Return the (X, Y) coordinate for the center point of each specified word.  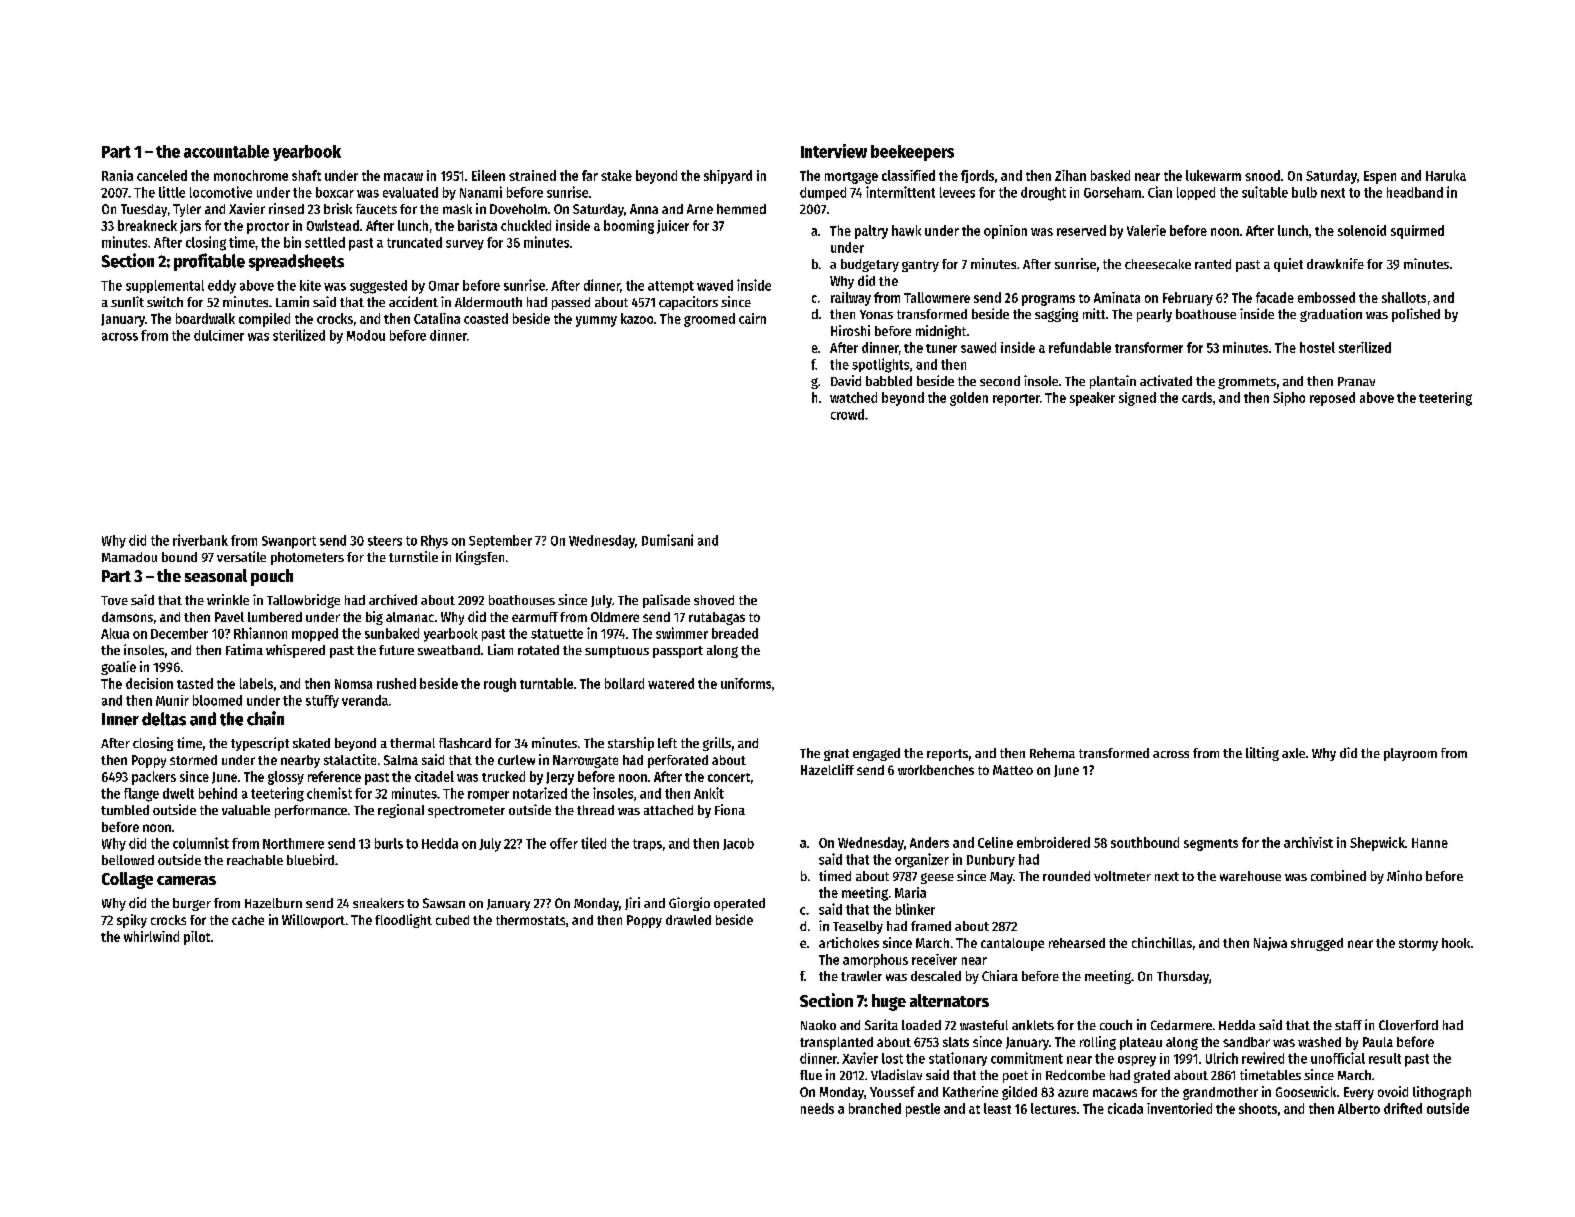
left (667, 743)
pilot (197, 938)
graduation (1331, 315)
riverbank (200, 540)
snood (1262, 175)
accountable (226, 151)
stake (616, 175)
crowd (847, 414)
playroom (1410, 754)
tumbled (125, 810)
